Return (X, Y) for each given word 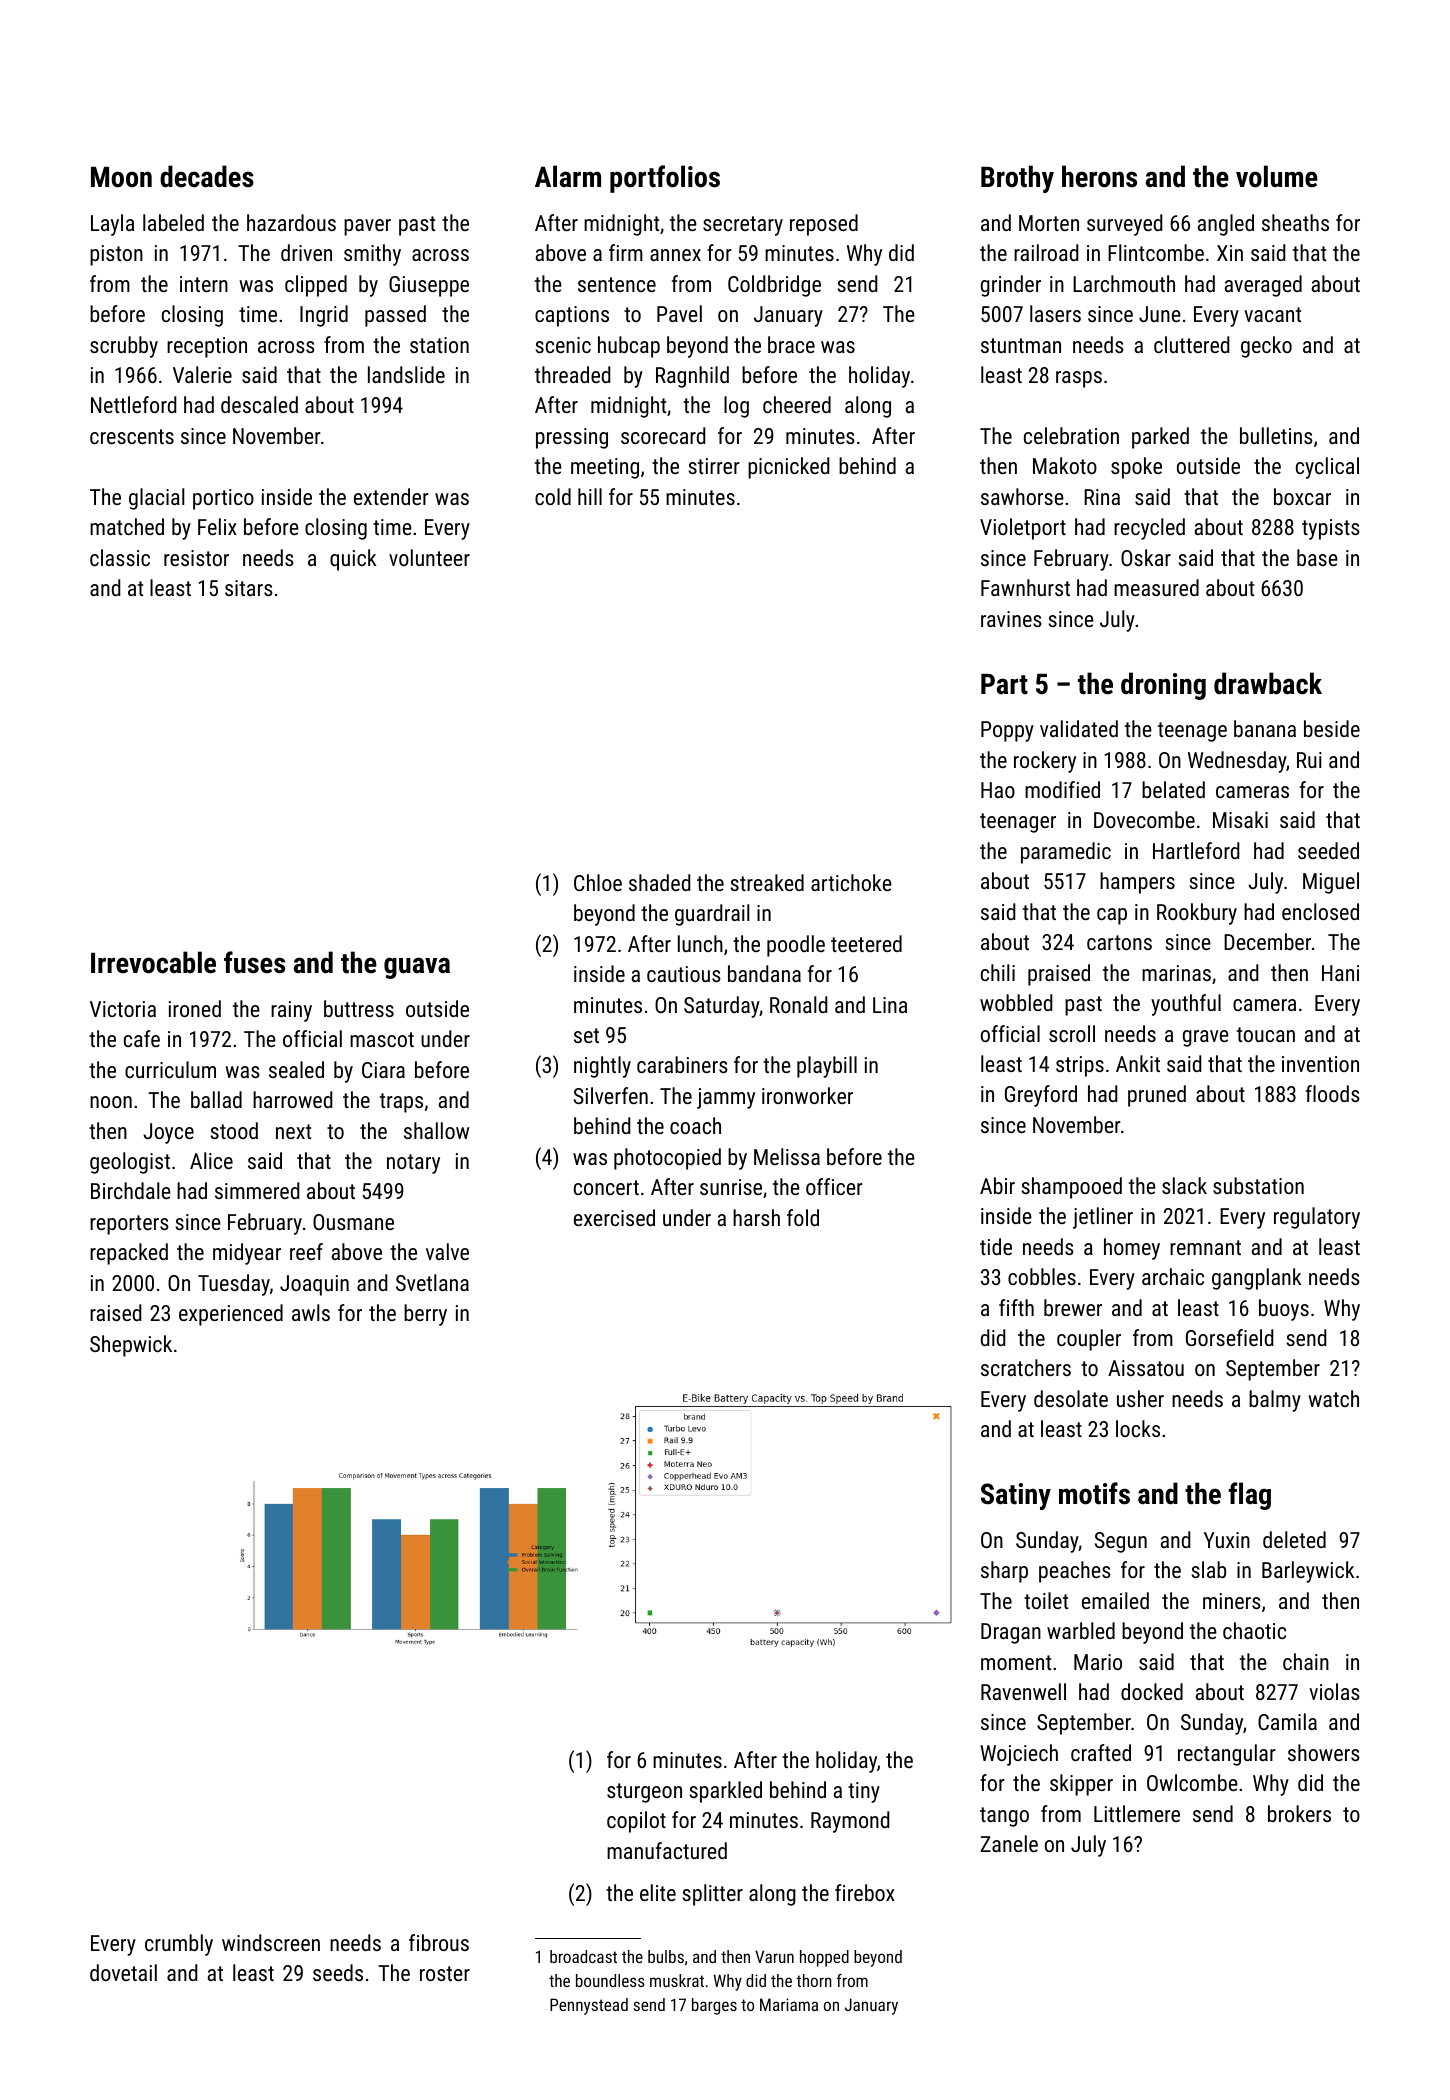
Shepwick (131, 1346)
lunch (700, 943)
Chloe (598, 882)
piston (116, 255)
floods (1333, 1093)
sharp (1004, 1572)
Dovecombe (1144, 819)
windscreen (271, 1942)
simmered (257, 1190)
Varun (774, 1956)
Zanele (1009, 1843)
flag (1250, 1496)
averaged (1263, 286)
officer (834, 1186)
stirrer (714, 466)
